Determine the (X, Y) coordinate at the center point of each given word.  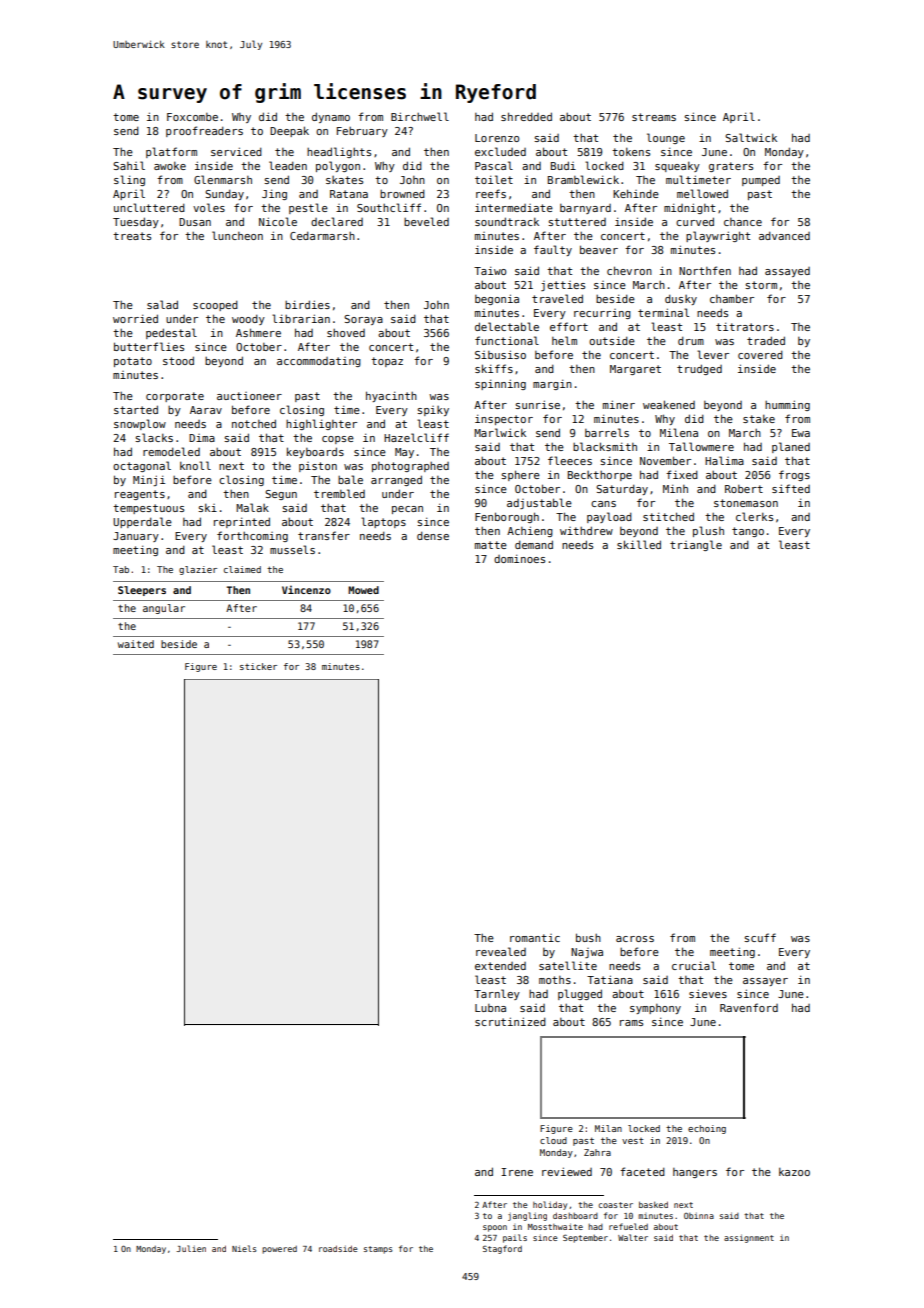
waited (136, 644)
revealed (501, 951)
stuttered (577, 222)
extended (500, 966)
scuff (760, 937)
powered (279, 1250)
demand (534, 544)
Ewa (801, 433)
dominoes (519, 558)
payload (609, 517)
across (635, 939)
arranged (396, 480)
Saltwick (751, 137)
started (136, 409)
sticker (258, 666)
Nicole (278, 221)
